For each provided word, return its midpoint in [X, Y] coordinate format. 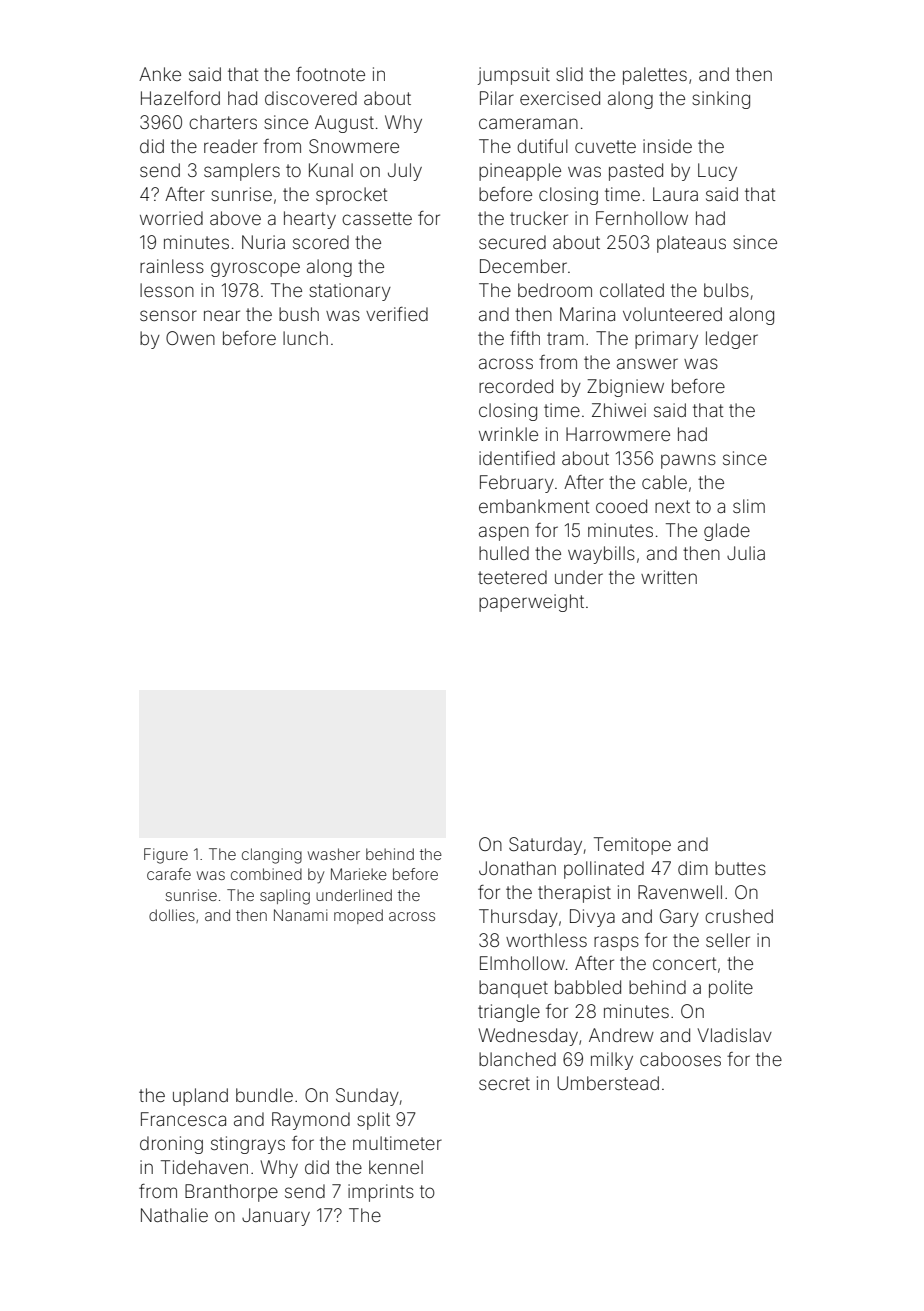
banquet [513, 989]
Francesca [183, 1119]
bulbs [726, 290]
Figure [166, 856]
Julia [746, 553]
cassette [377, 218]
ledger [732, 340]
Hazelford [180, 98]
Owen [190, 338]
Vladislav [735, 1035]
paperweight [531, 603]
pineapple [520, 172]
